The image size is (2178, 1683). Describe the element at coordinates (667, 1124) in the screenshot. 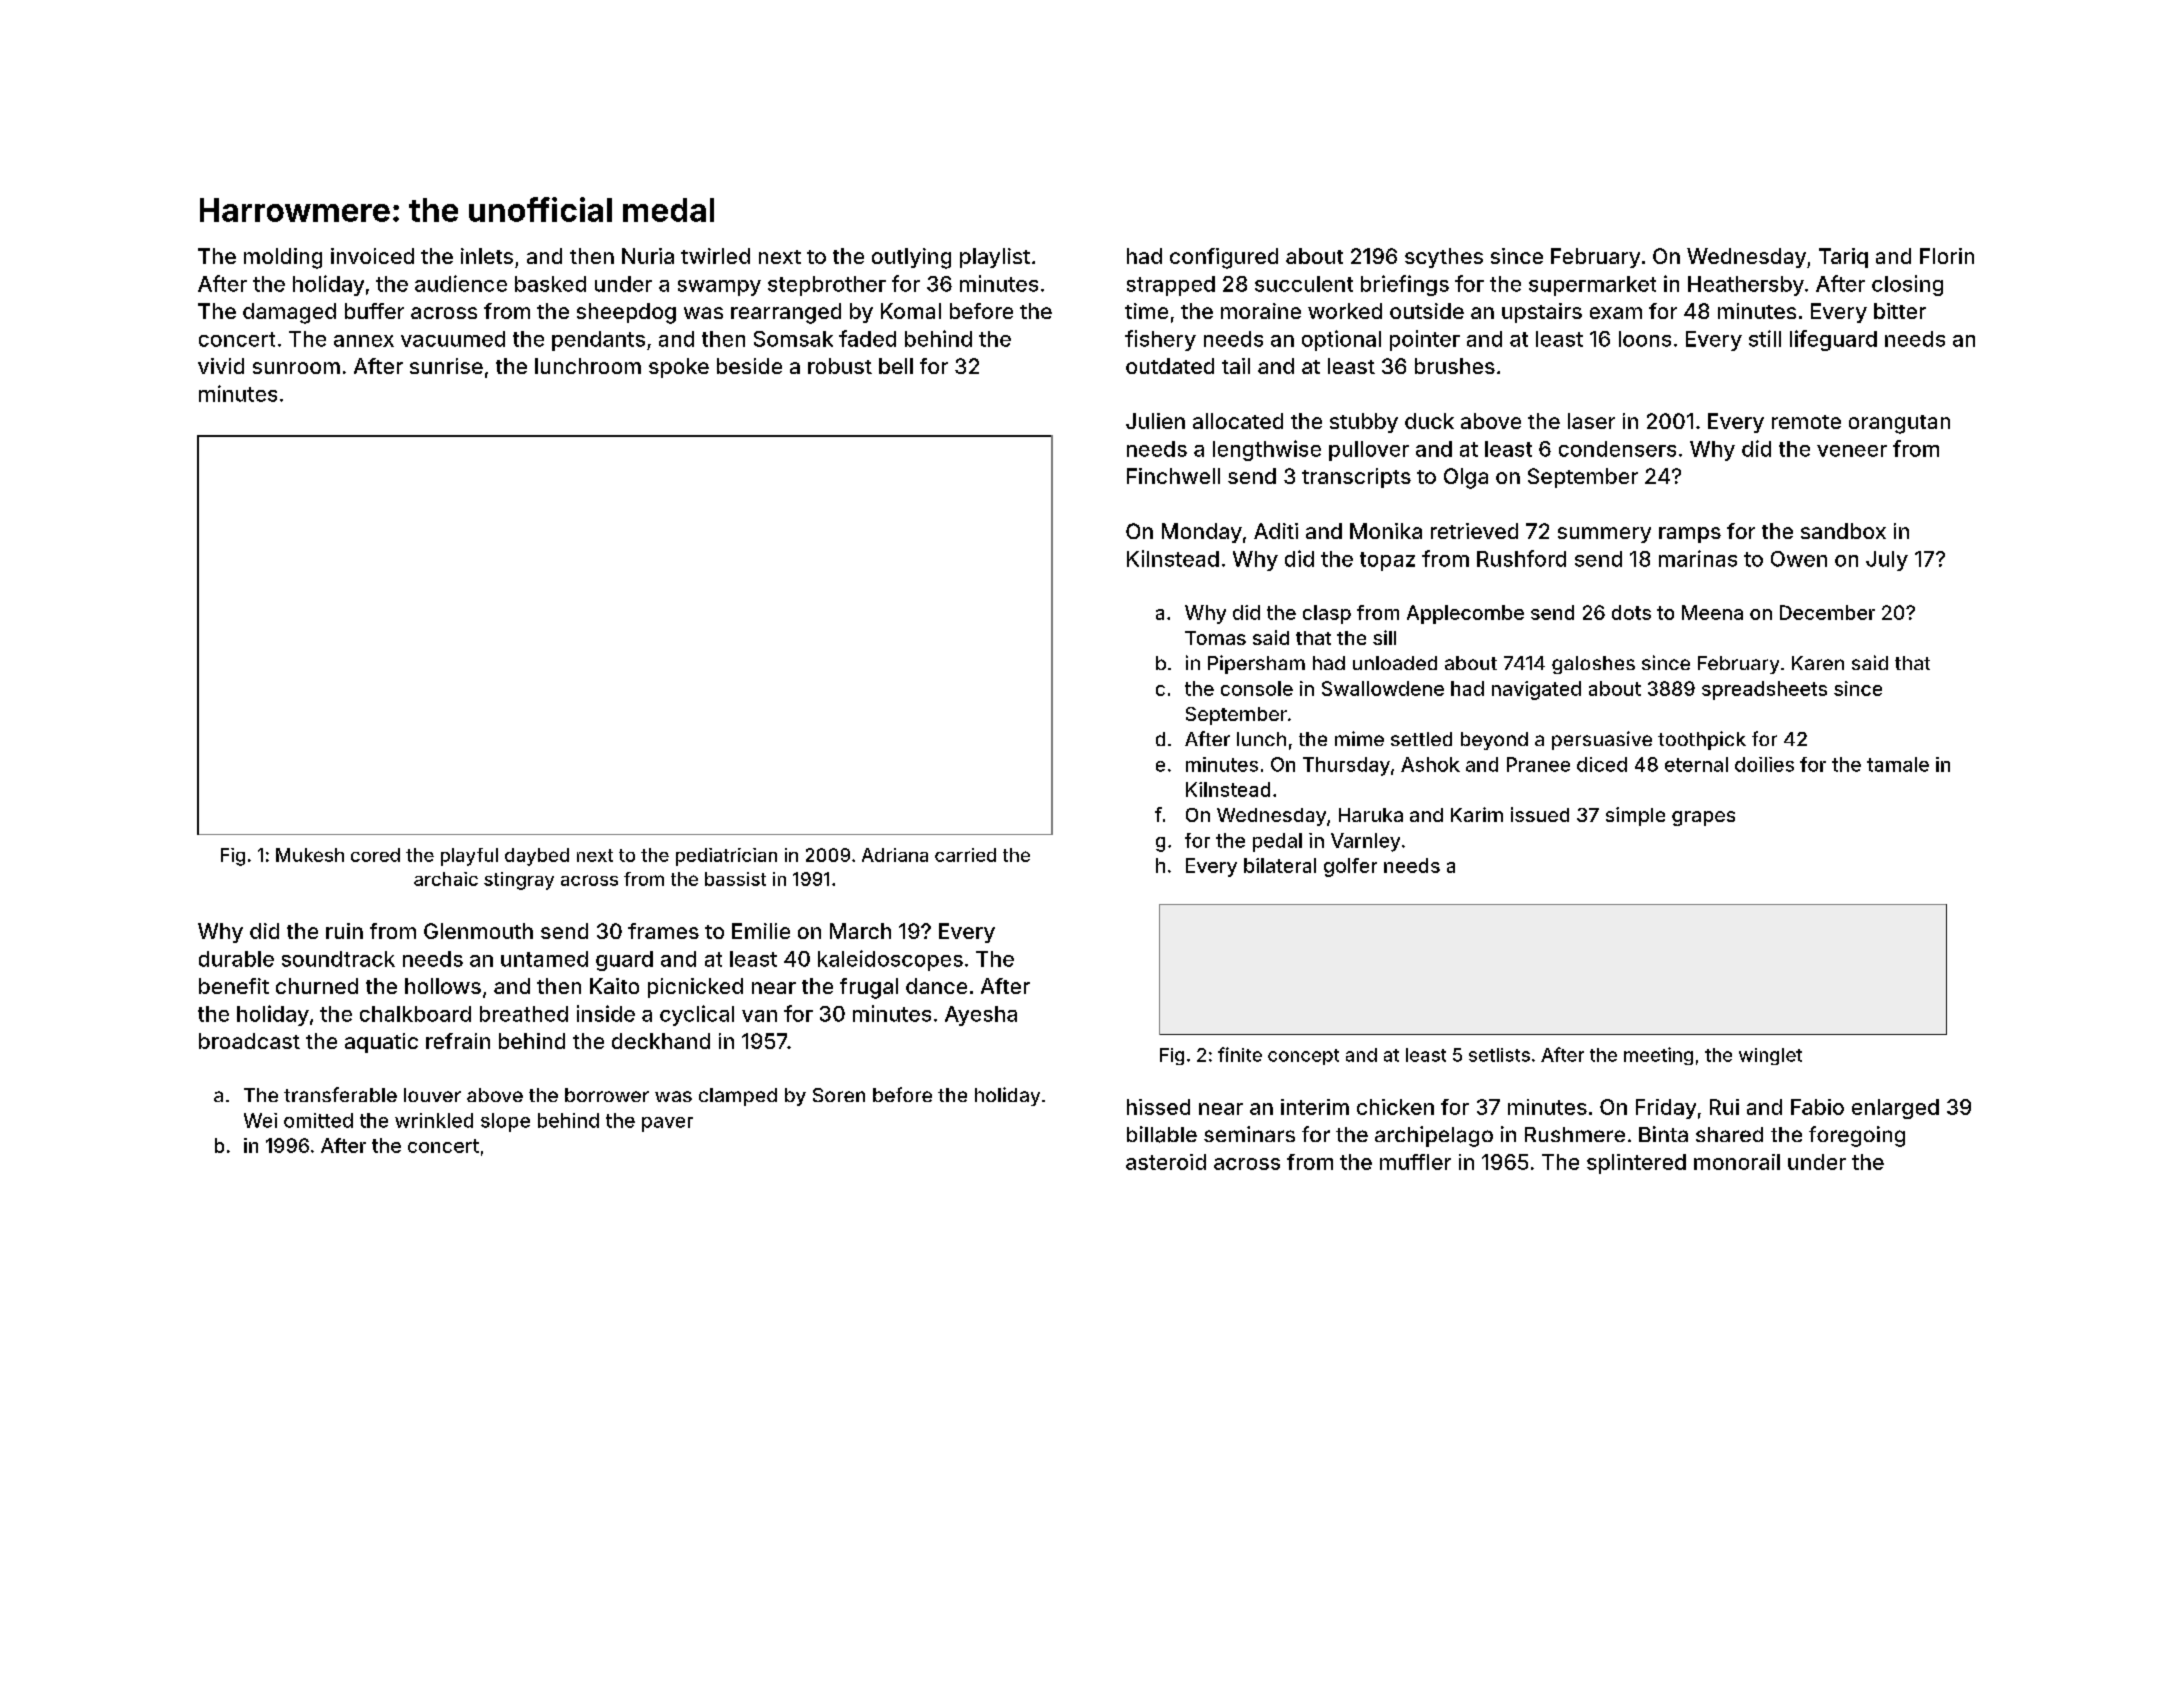

I see `paver` at that location.
